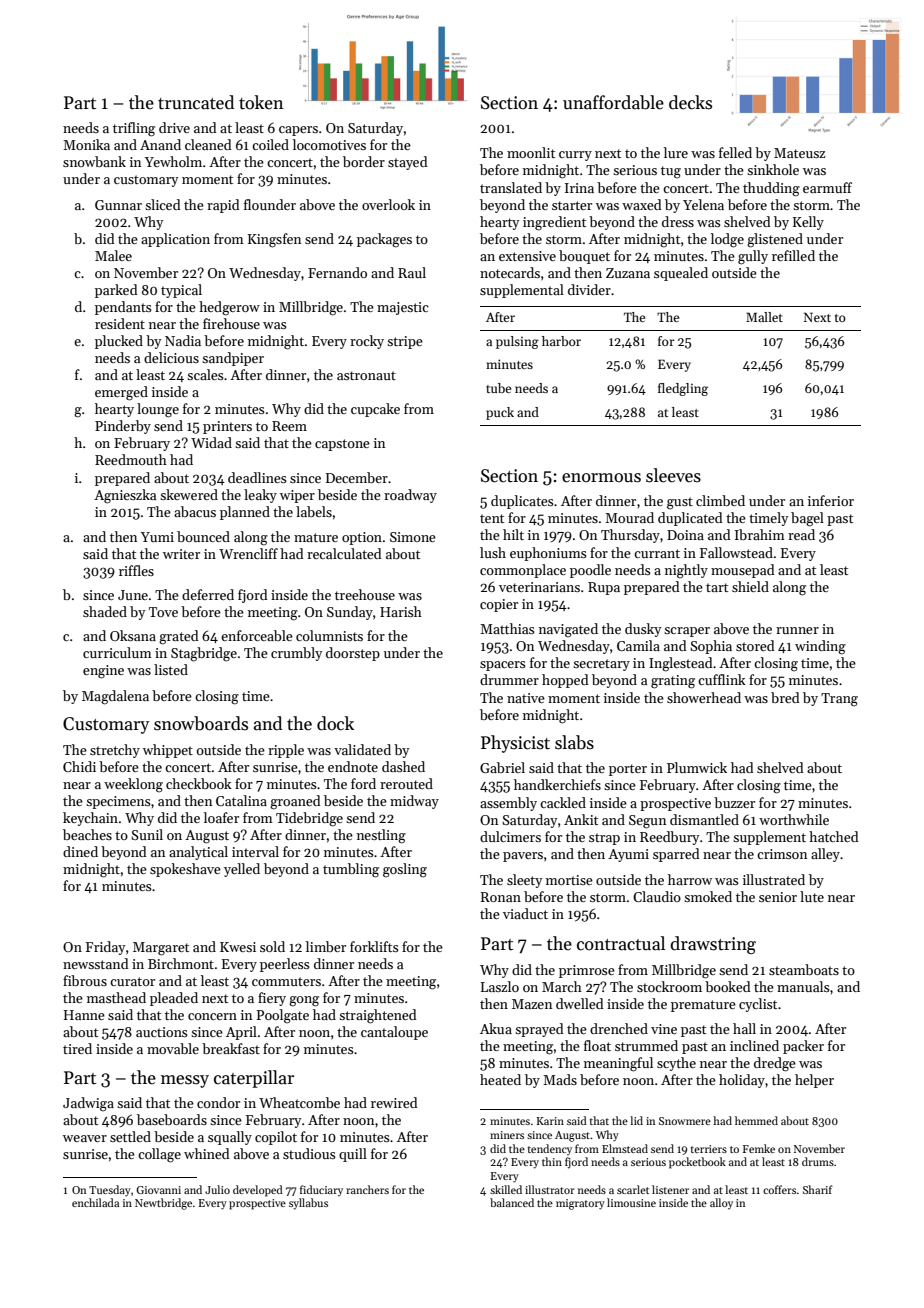 This page has height=1308, width=924. Describe the element at coordinates (163, 612) in the page. I see `Tove` at that location.
